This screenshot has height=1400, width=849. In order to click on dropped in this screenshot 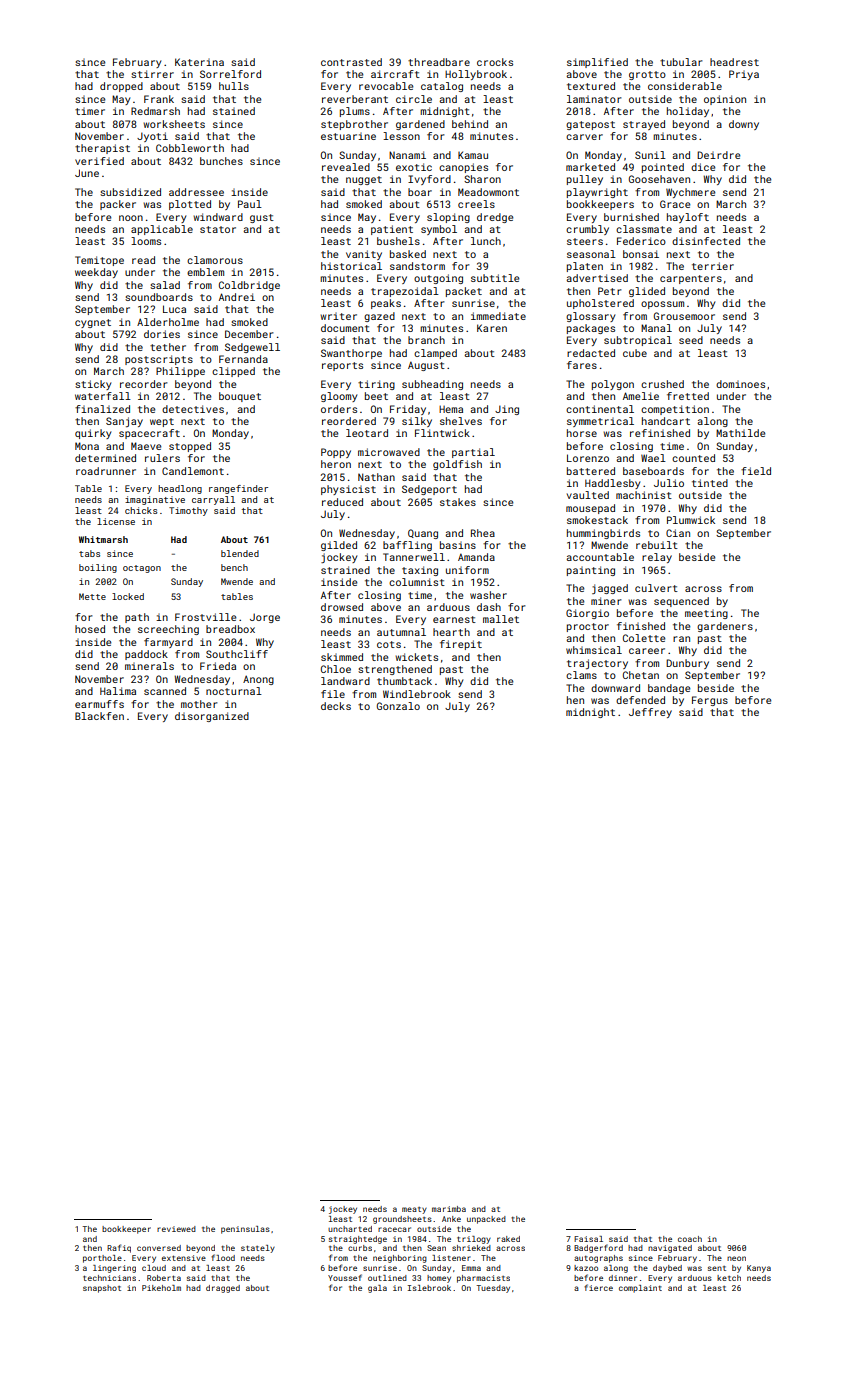, I will do `click(121, 87)`.
